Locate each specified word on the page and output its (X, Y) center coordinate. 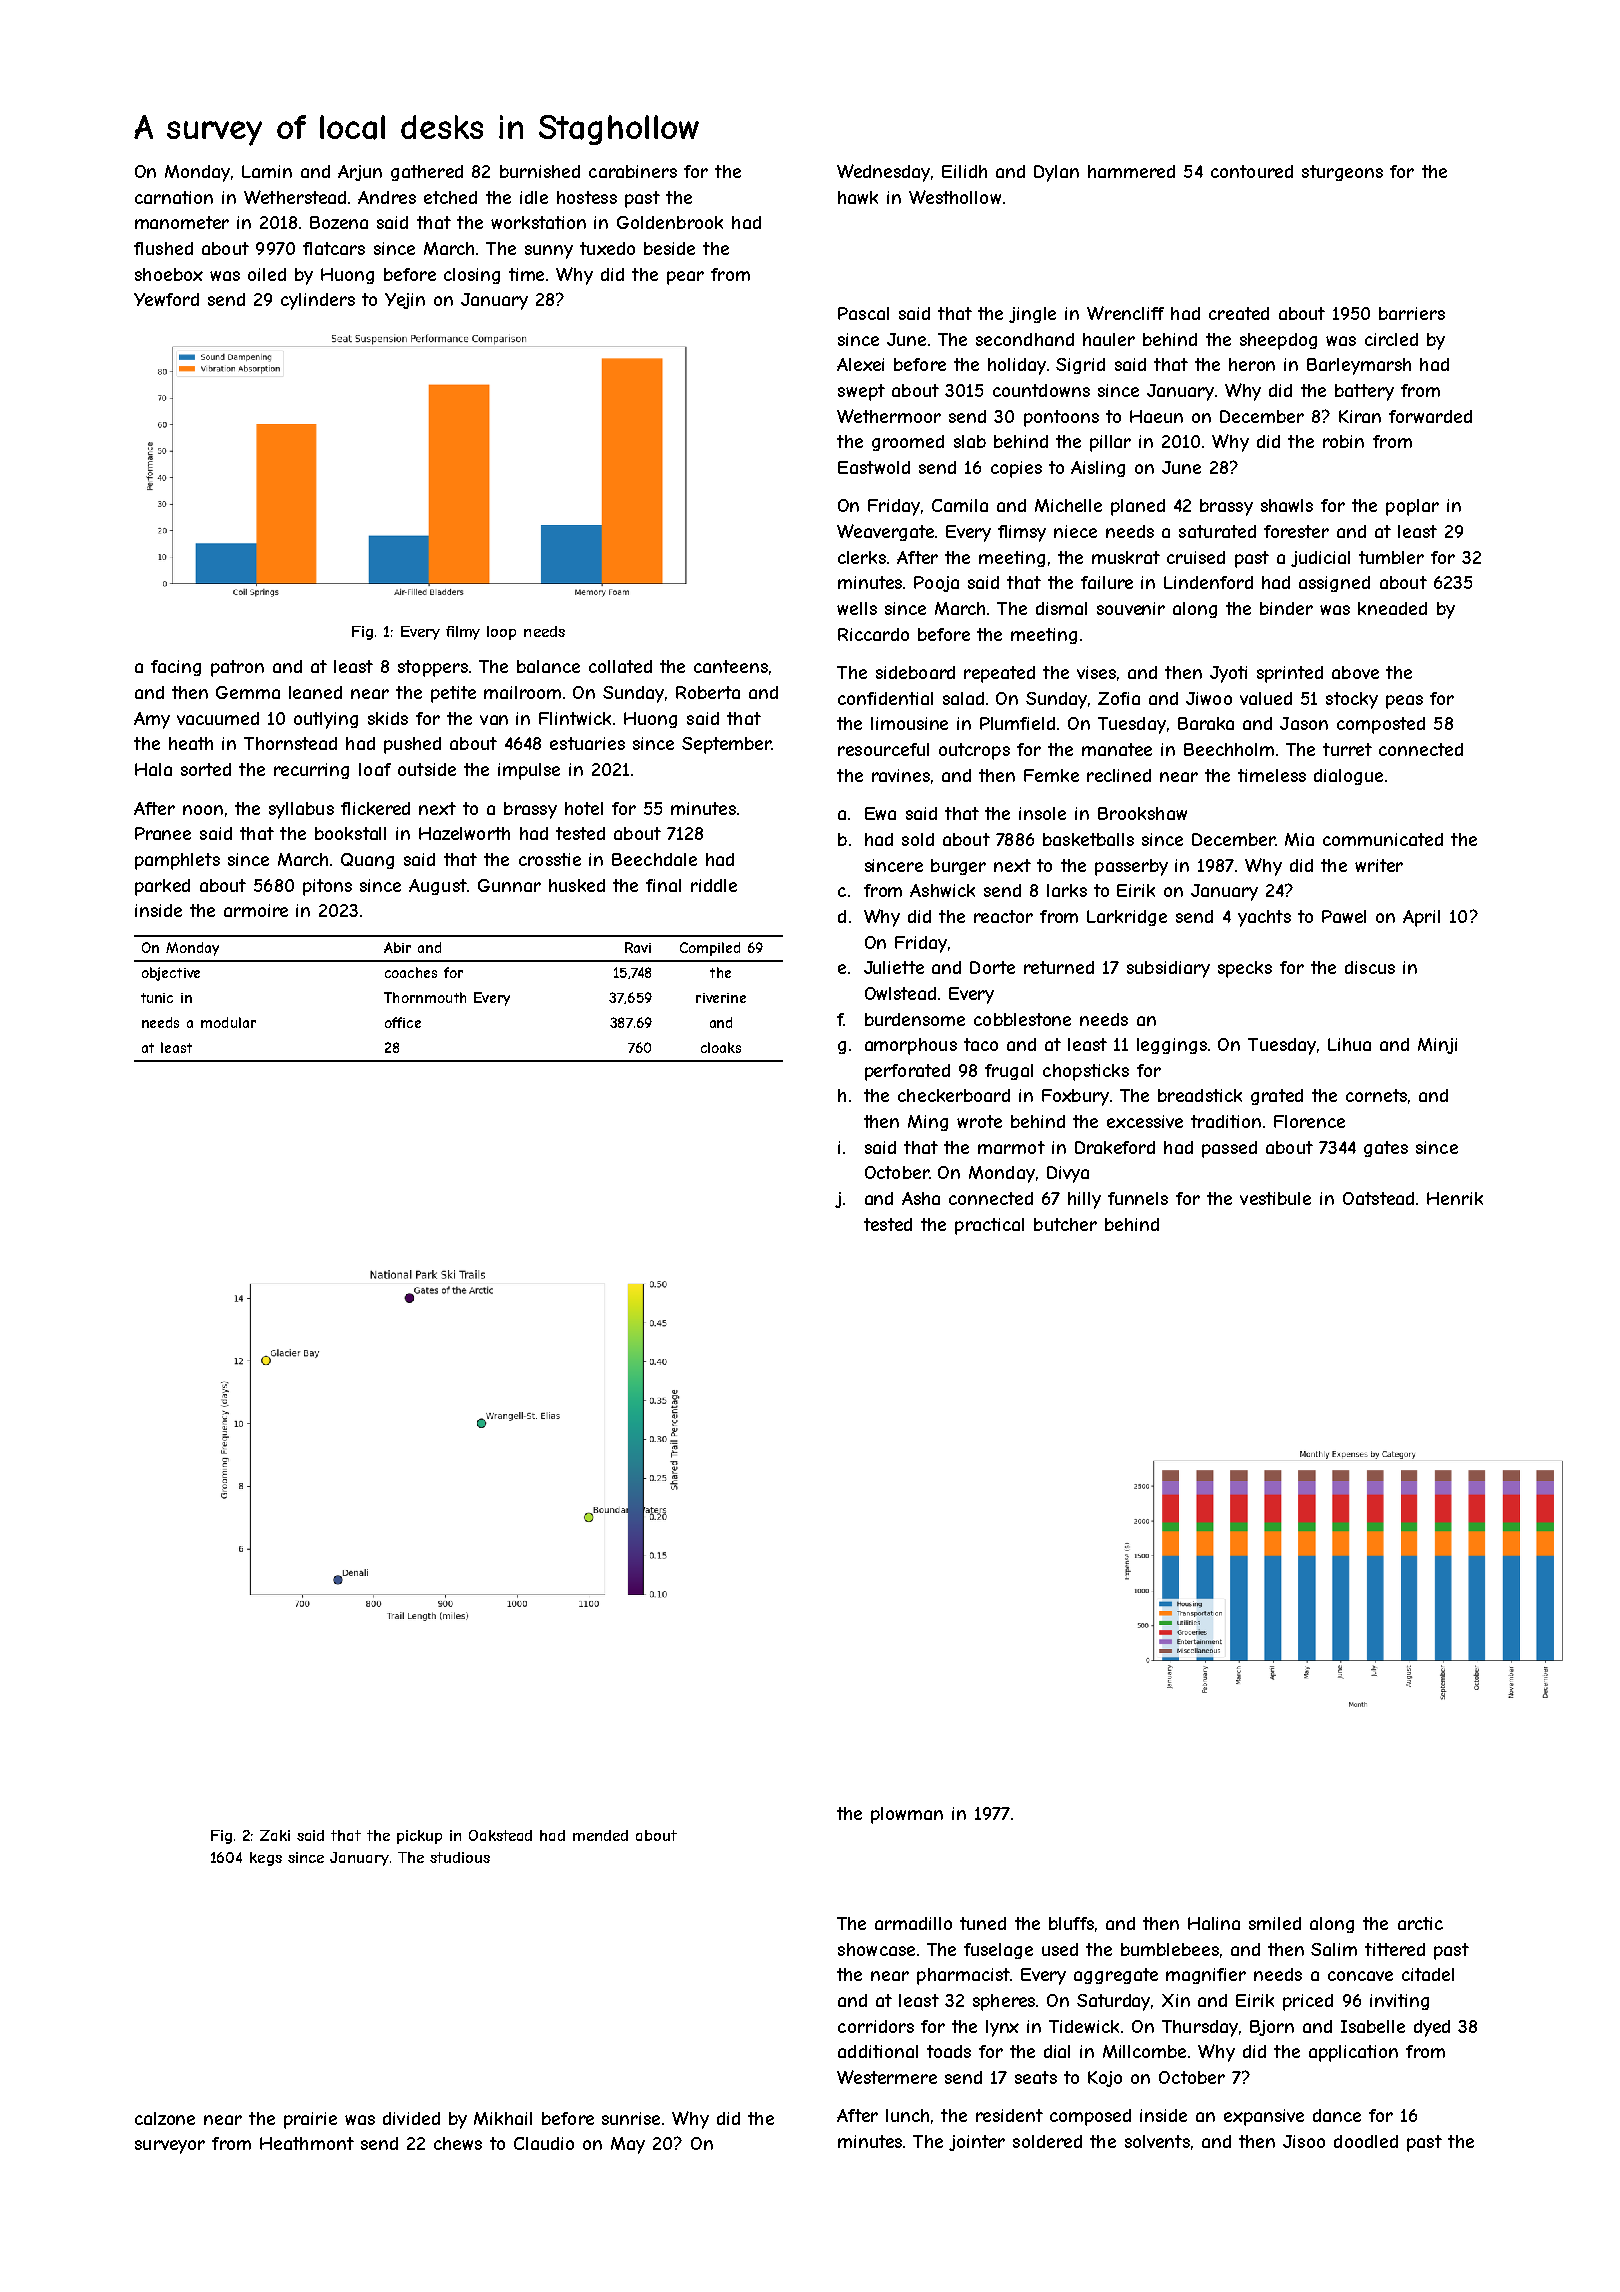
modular (228, 1022)
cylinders (318, 301)
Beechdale (654, 859)
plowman (907, 1815)
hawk (858, 197)
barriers (1412, 313)
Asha (921, 1198)
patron (237, 668)
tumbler (1391, 557)
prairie (310, 2120)
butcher (1065, 1224)
